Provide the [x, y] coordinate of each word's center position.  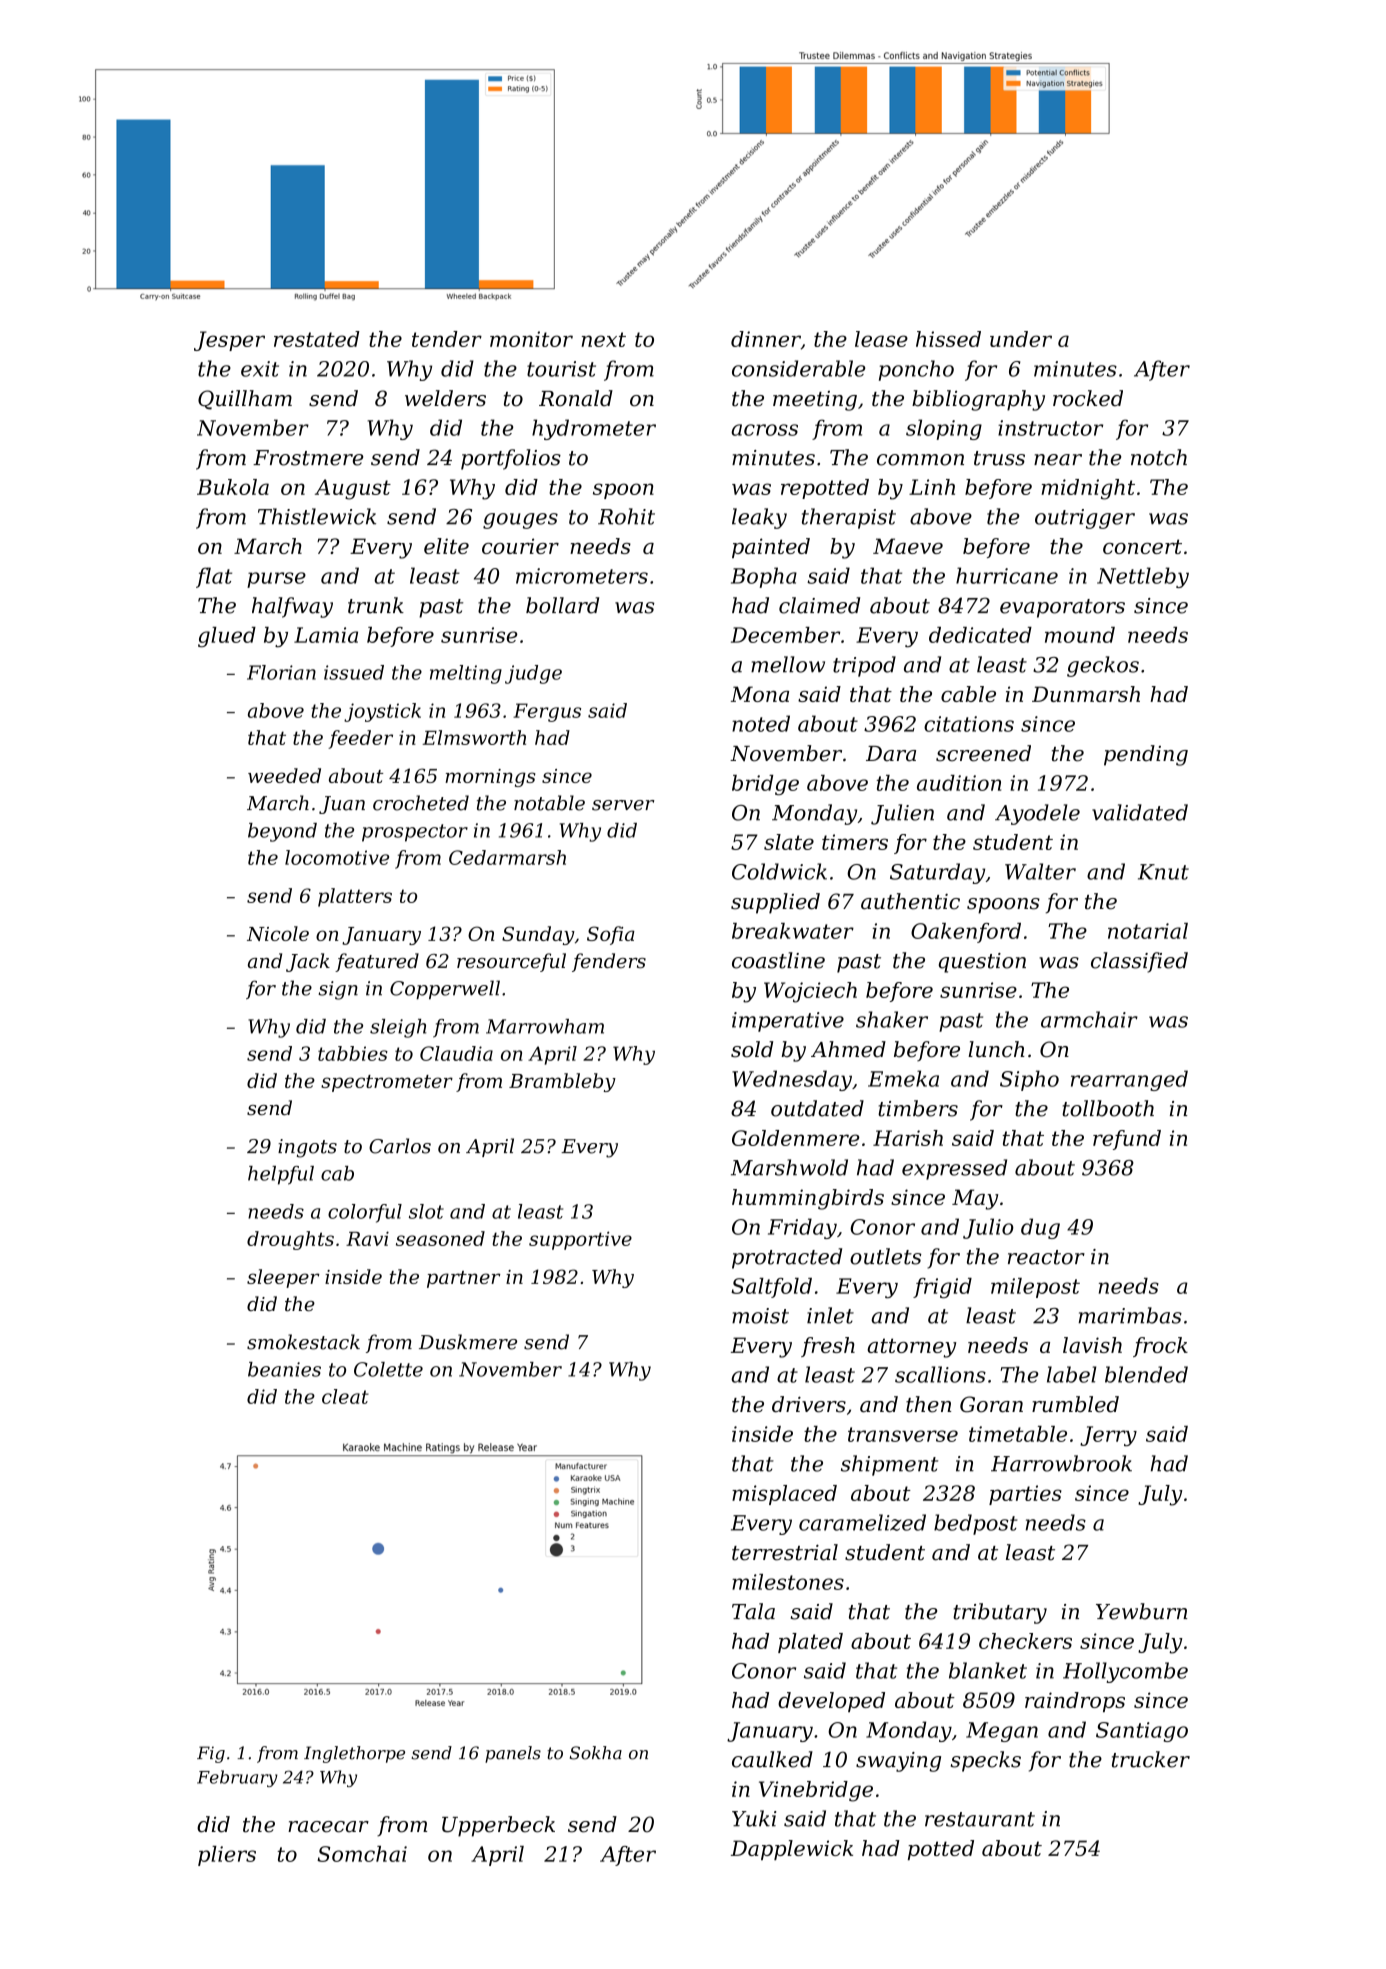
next [603, 339]
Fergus [547, 712]
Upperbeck [498, 1826]
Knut [1163, 872]
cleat [345, 1396]
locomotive [337, 857]
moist [760, 1316]
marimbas [1130, 1315]
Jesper [229, 341]
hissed [948, 339]
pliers [227, 1856]
